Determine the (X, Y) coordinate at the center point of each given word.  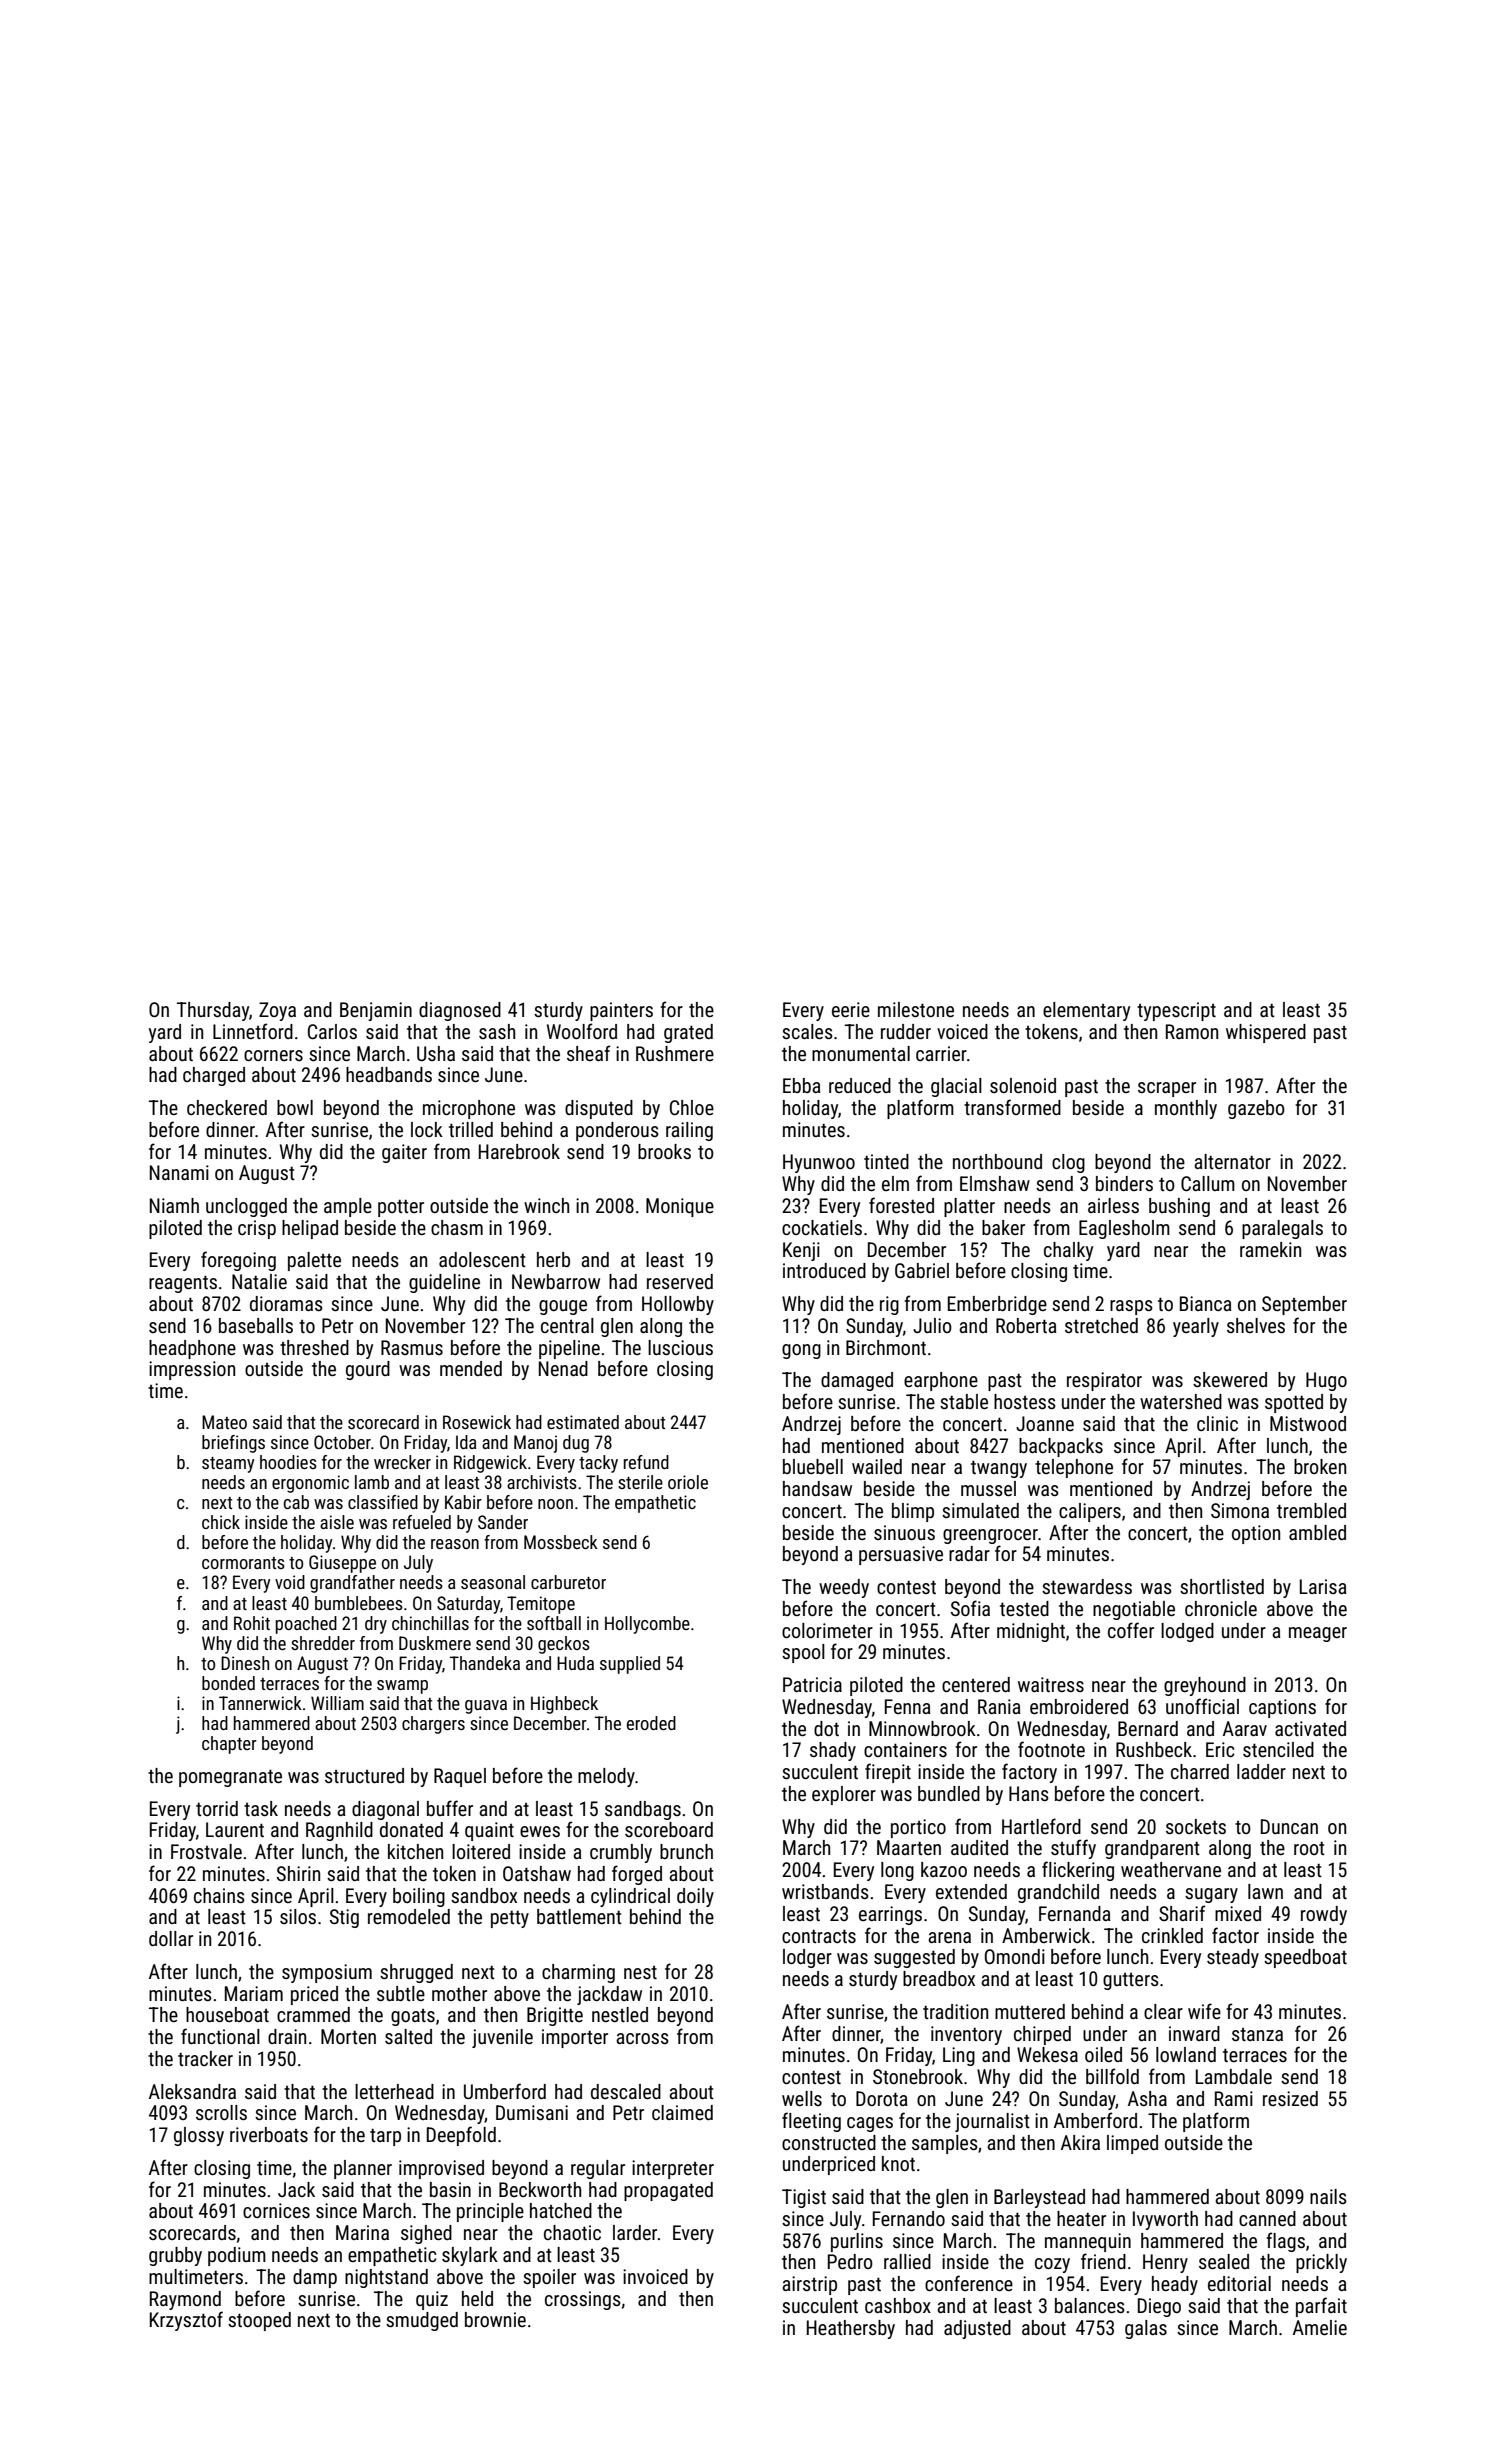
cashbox (898, 2305)
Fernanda (1075, 1913)
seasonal (493, 1582)
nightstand (386, 2278)
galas (1146, 2329)
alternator (1232, 1161)
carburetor (568, 1582)
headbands (389, 1074)
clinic (1217, 1423)
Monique (680, 1207)
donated (411, 1829)
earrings (890, 1915)
